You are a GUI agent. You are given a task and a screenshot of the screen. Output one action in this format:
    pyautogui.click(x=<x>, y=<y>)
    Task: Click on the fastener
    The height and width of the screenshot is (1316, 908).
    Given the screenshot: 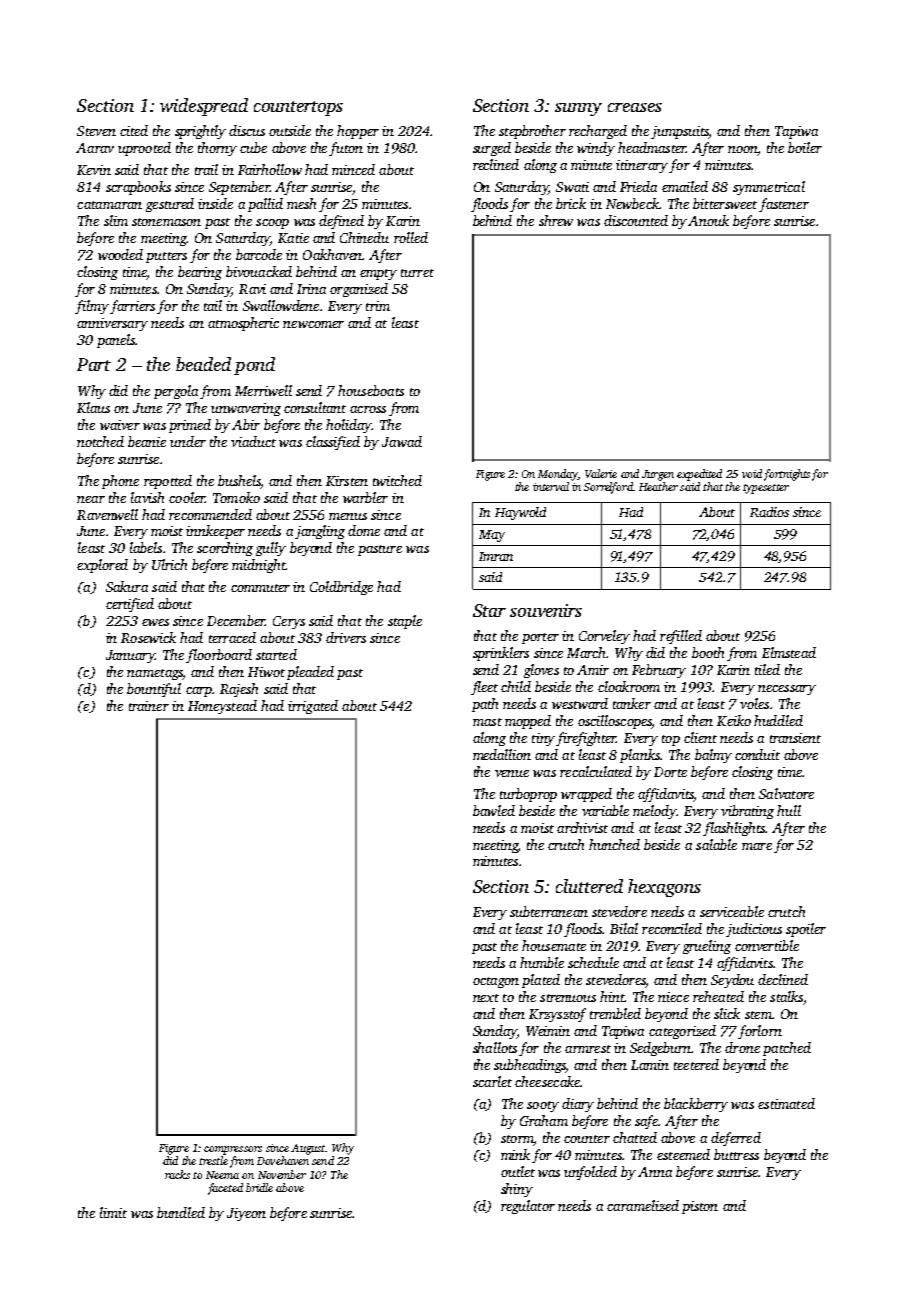 What is the action you would take?
    pyautogui.click(x=784, y=205)
